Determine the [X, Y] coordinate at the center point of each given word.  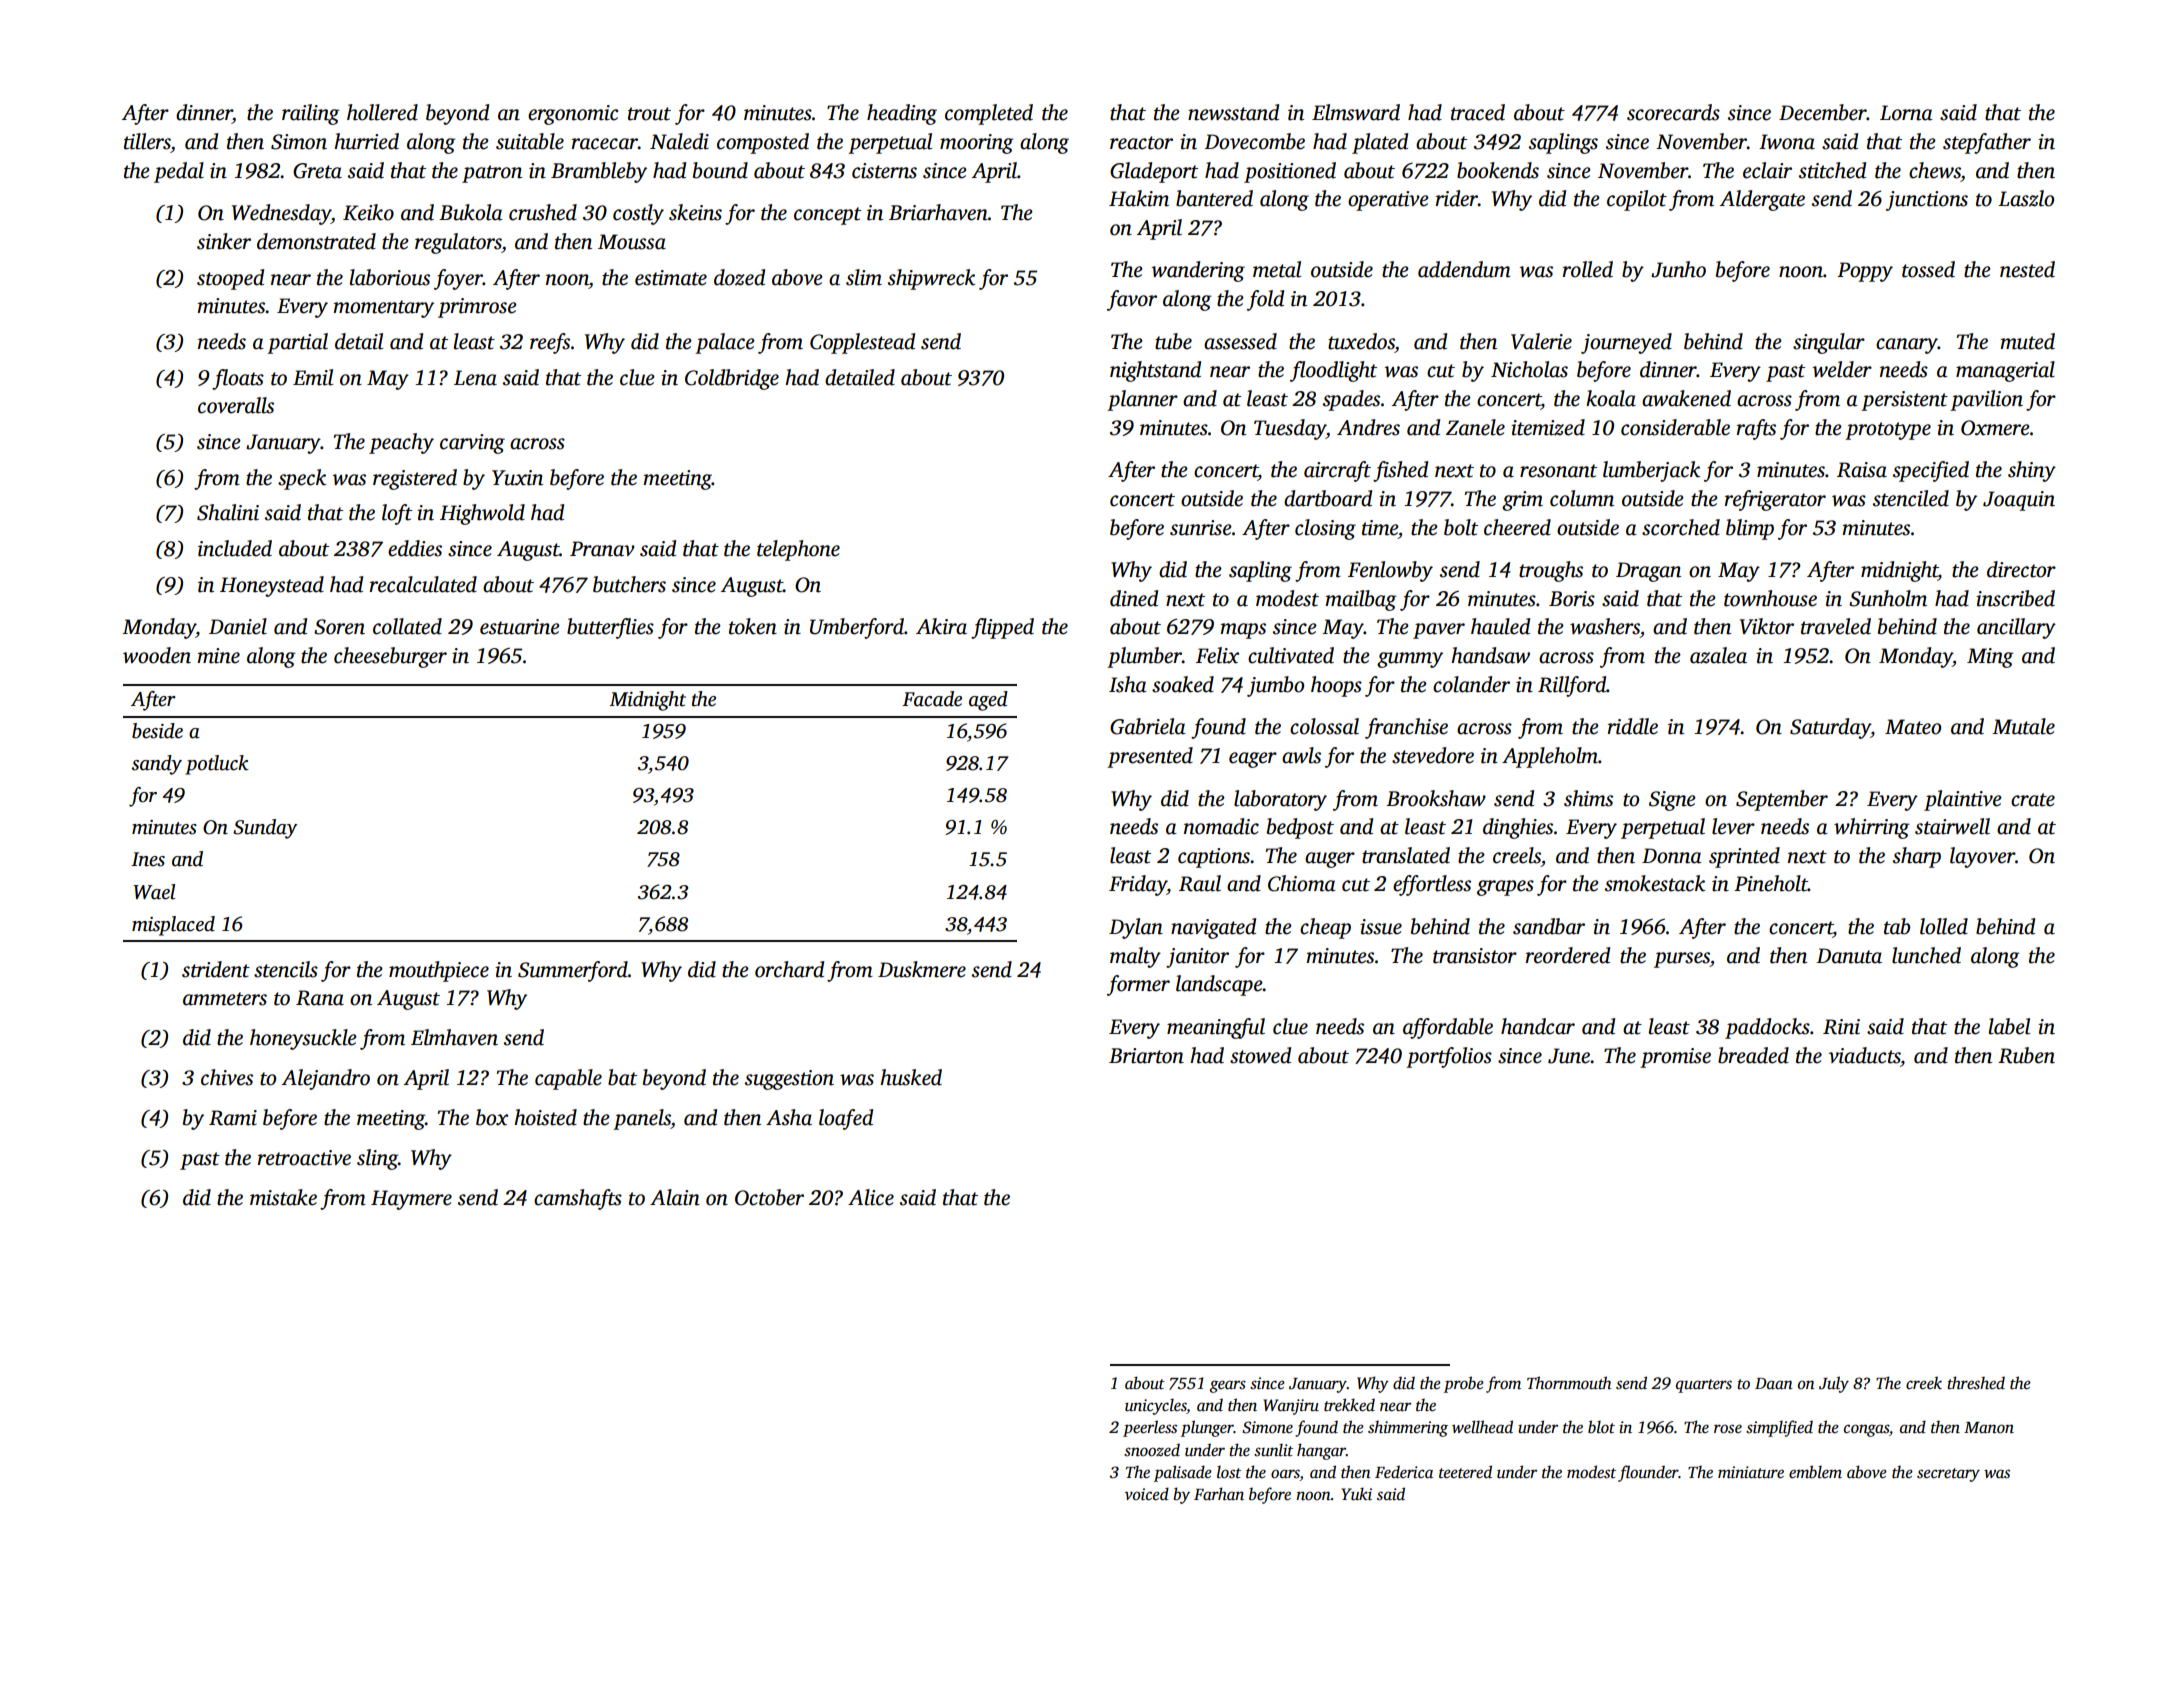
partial [297, 343]
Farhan [1219, 1493]
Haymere [411, 1200]
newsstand [1233, 112]
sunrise [1201, 528]
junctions [1927, 201]
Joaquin [2019, 501]
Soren [339, 627]
